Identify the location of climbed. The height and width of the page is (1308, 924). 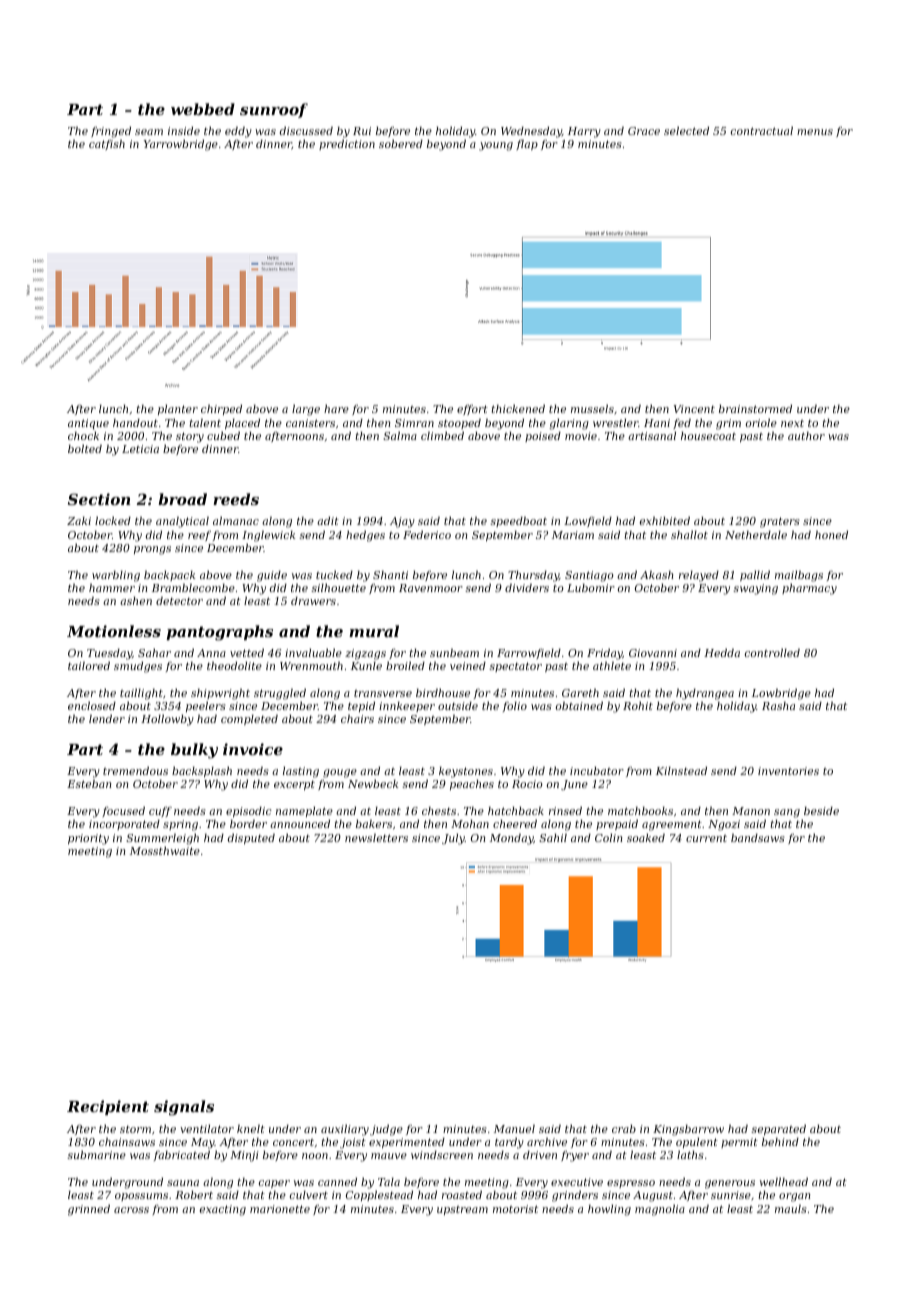
(442, 435).
